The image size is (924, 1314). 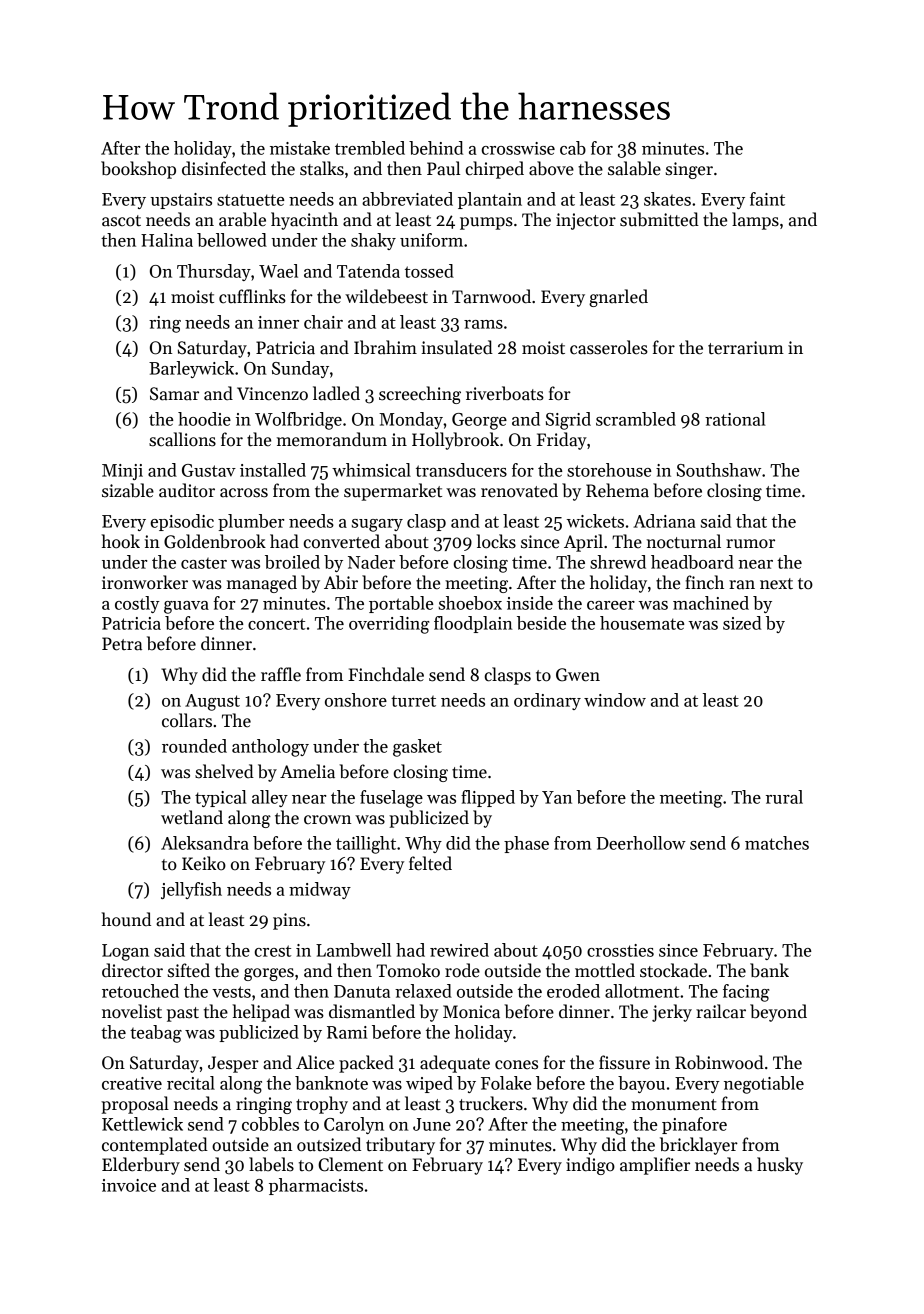 What do you see at coordinates (386, 296) in the image?
I see `wildebeest` at bounding box center [386, 296].
